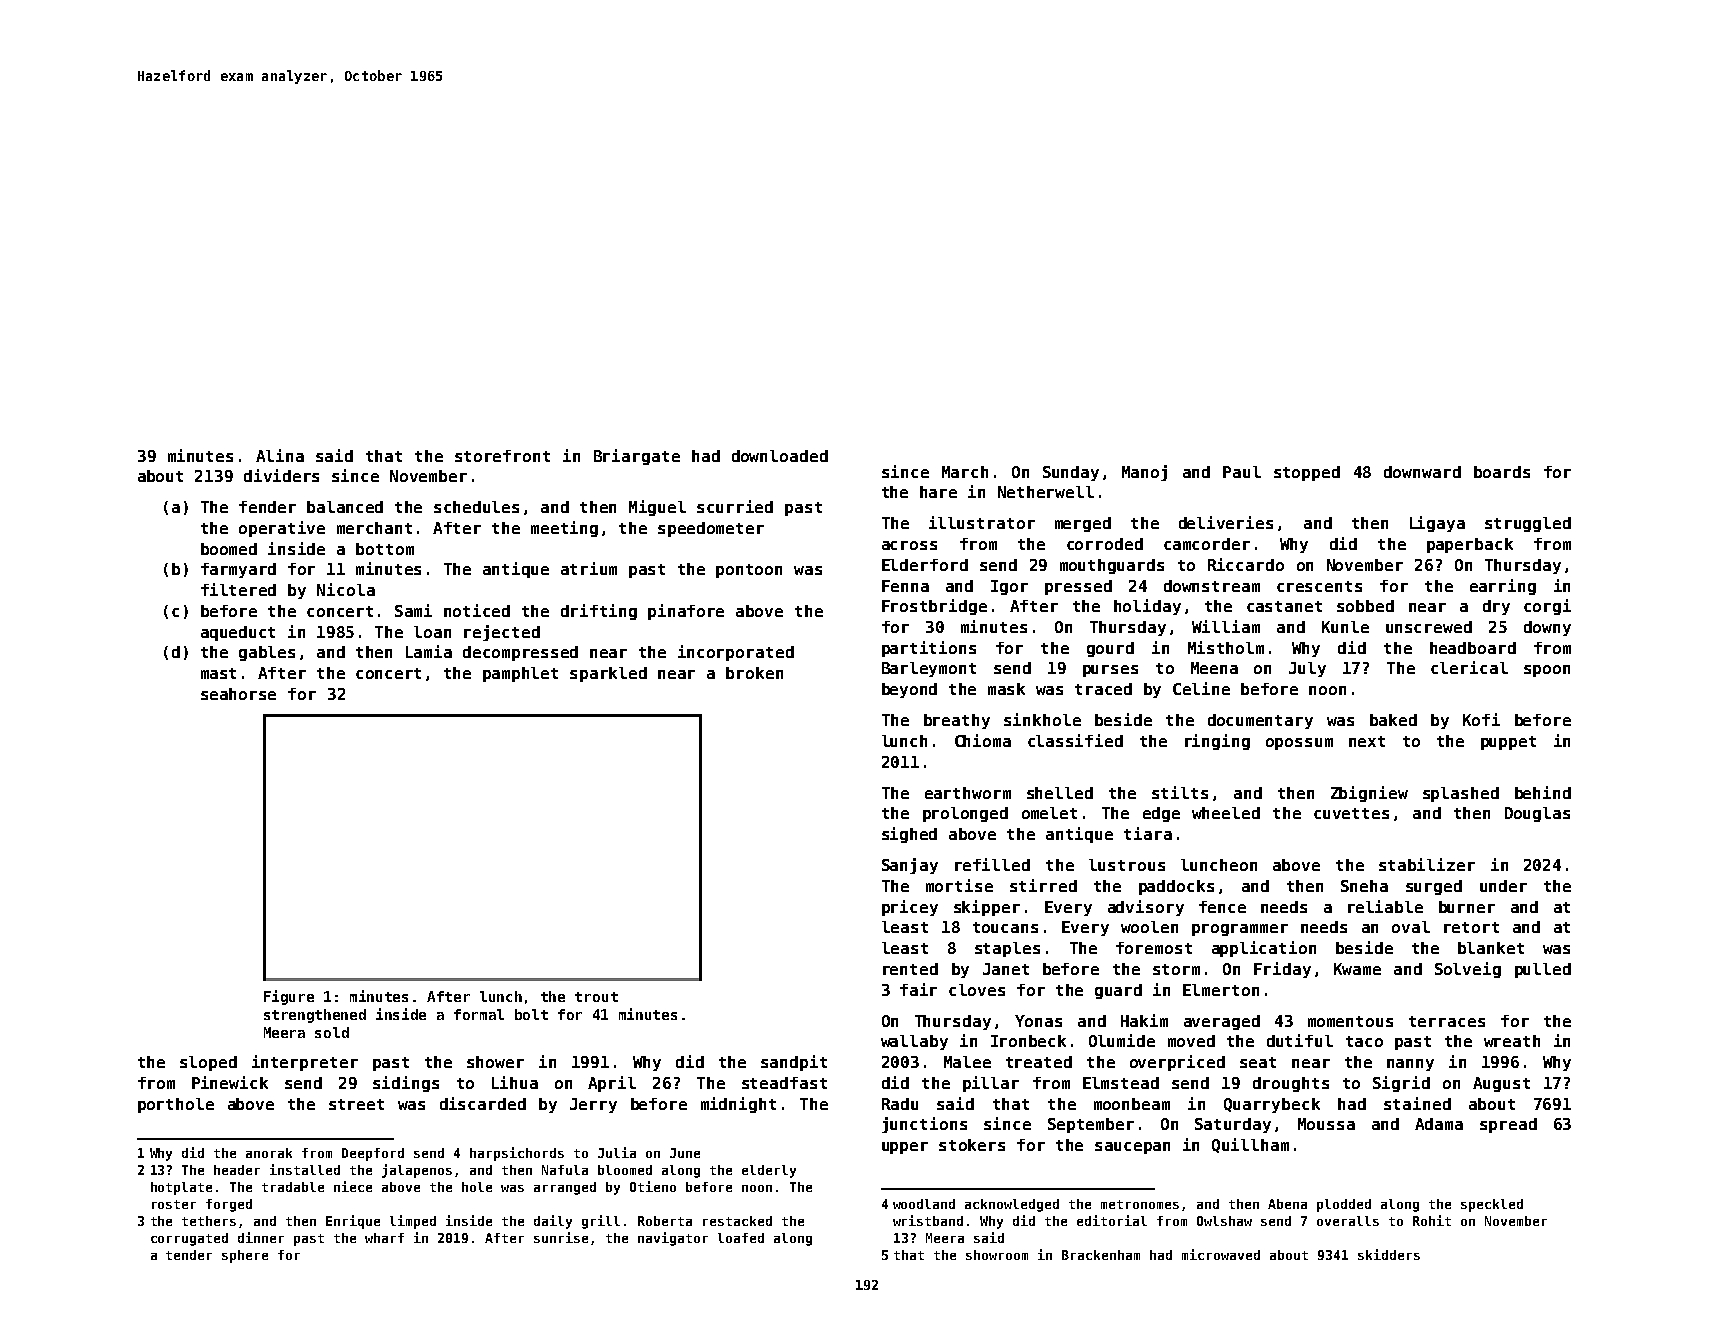 This image has height=1321, width=1709. Describe the element at coordinates (769, 1171) in the image. I see `elderly` at that location.
